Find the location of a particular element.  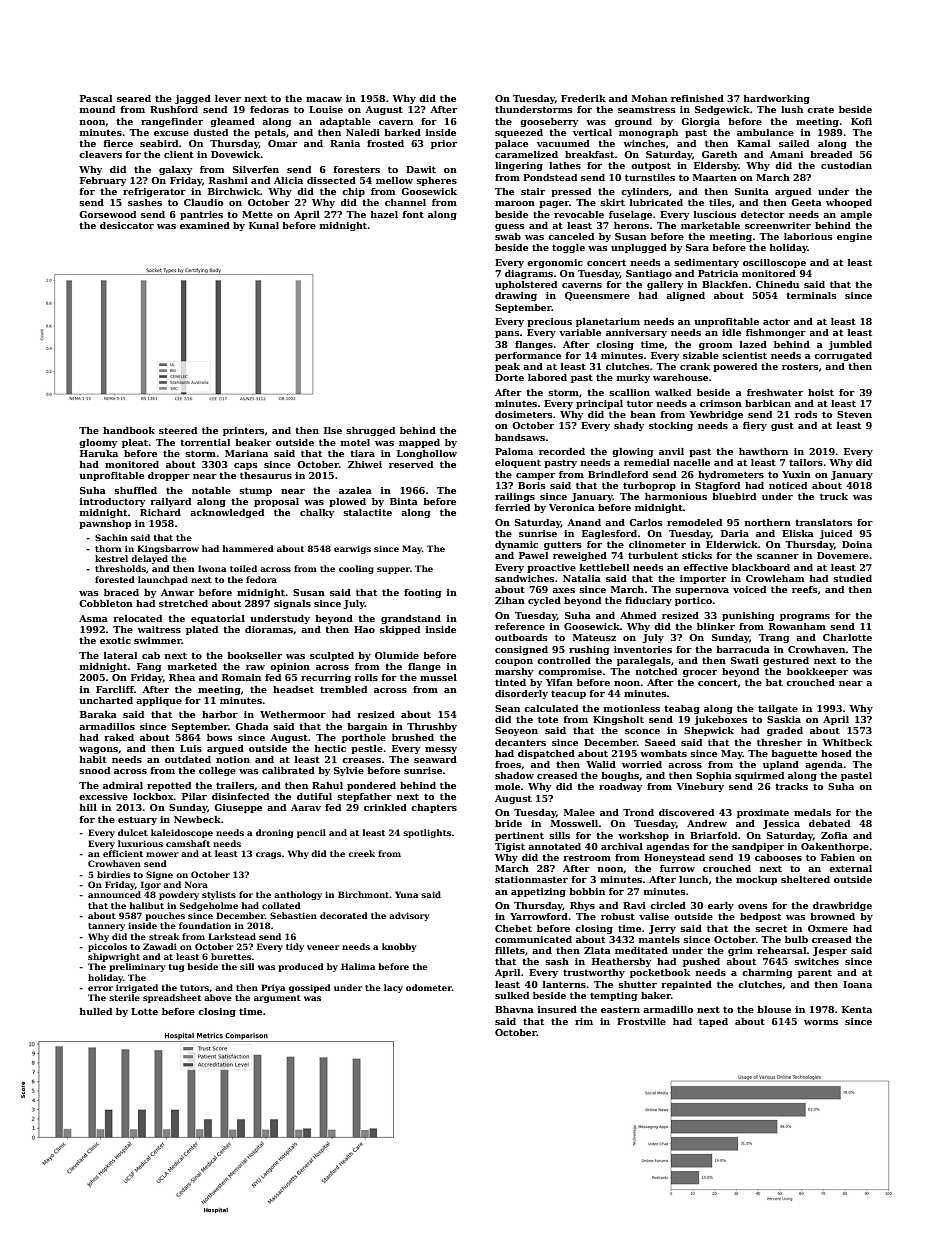

lacy is located at coordinates (393, 988).
